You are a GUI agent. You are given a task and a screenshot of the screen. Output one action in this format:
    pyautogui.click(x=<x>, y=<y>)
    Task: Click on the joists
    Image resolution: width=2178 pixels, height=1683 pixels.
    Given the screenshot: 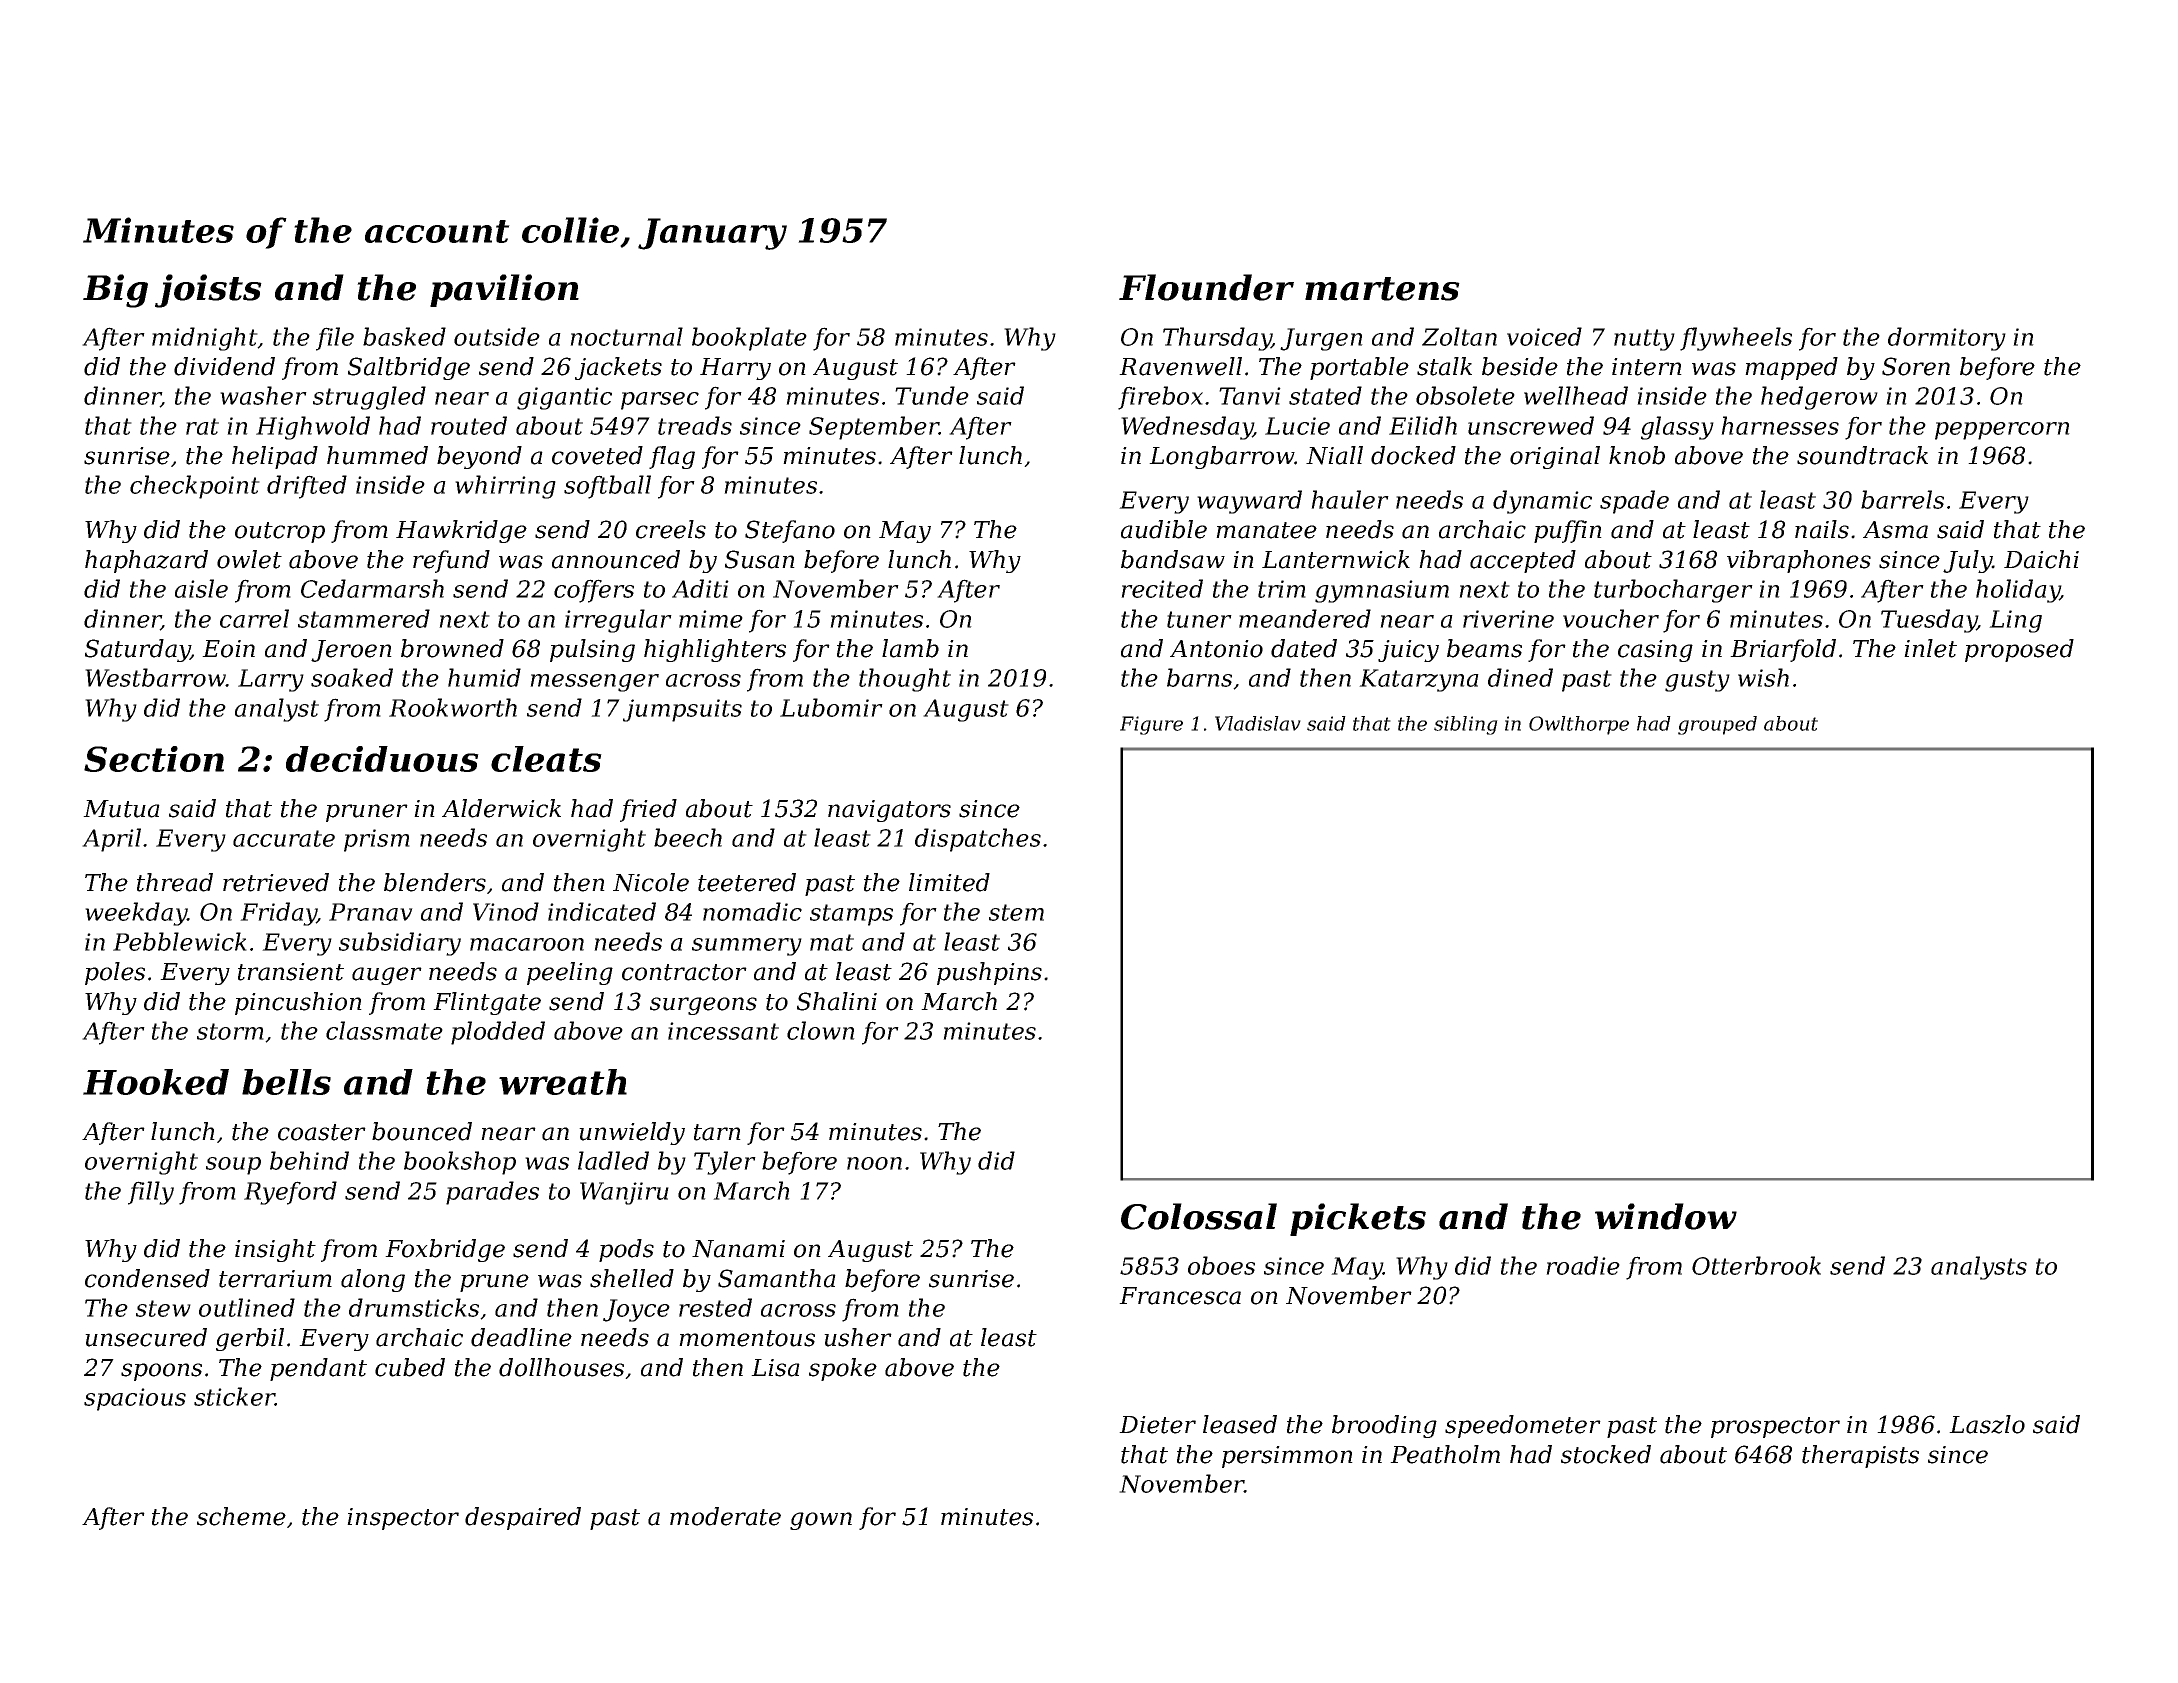 What is the action you would take?
    pyautogui.click(x=208, y=291)
